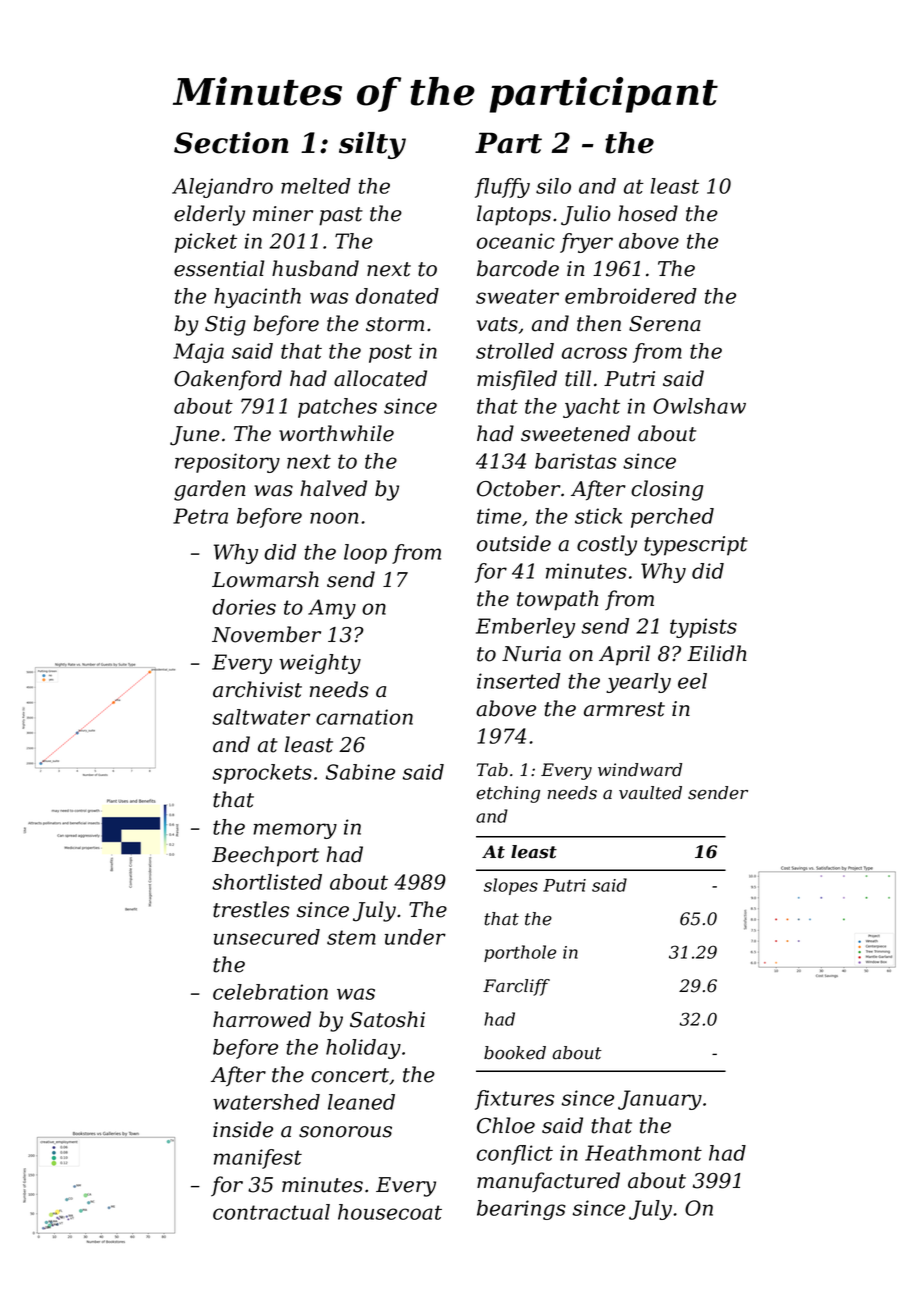 The image size is (924, 1311). Describe the element at coordinates (262, 774) in the screenshot. I see `sprockets` at that location.
